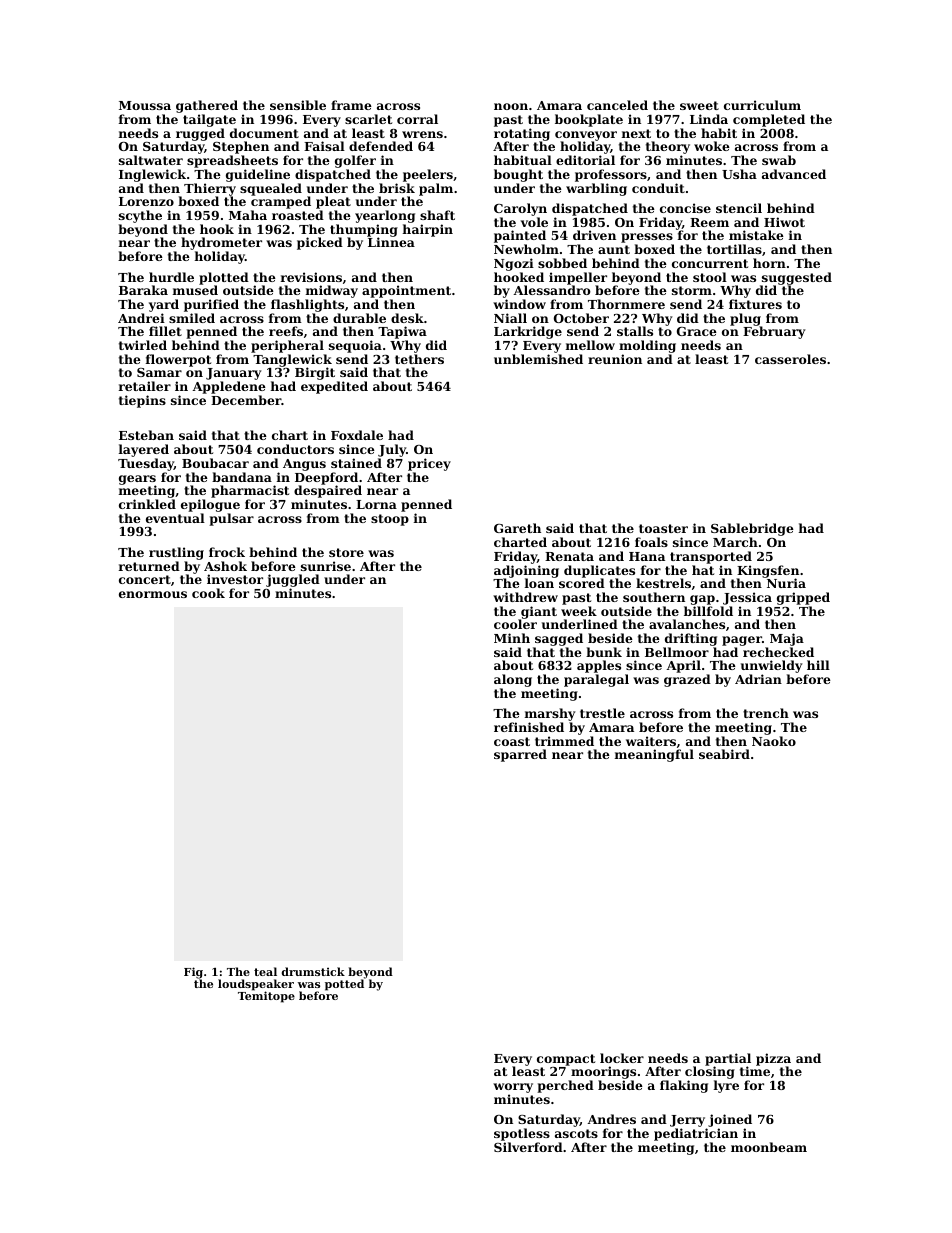  Describe the element at coordinates (528, 1147) in the screenshot. I see `Silverford` at that location.
